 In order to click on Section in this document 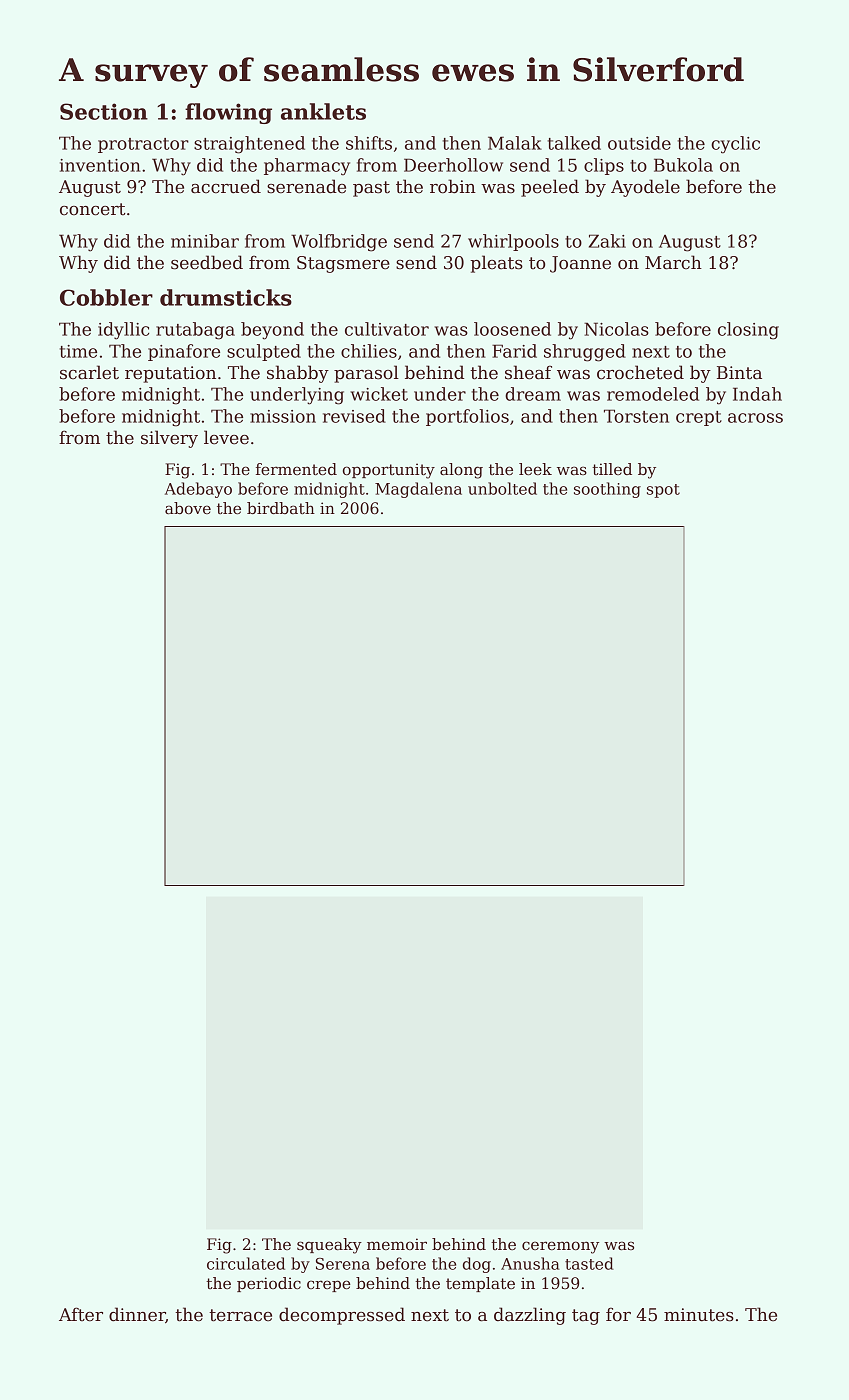, I will do `click(104, 111)`.
